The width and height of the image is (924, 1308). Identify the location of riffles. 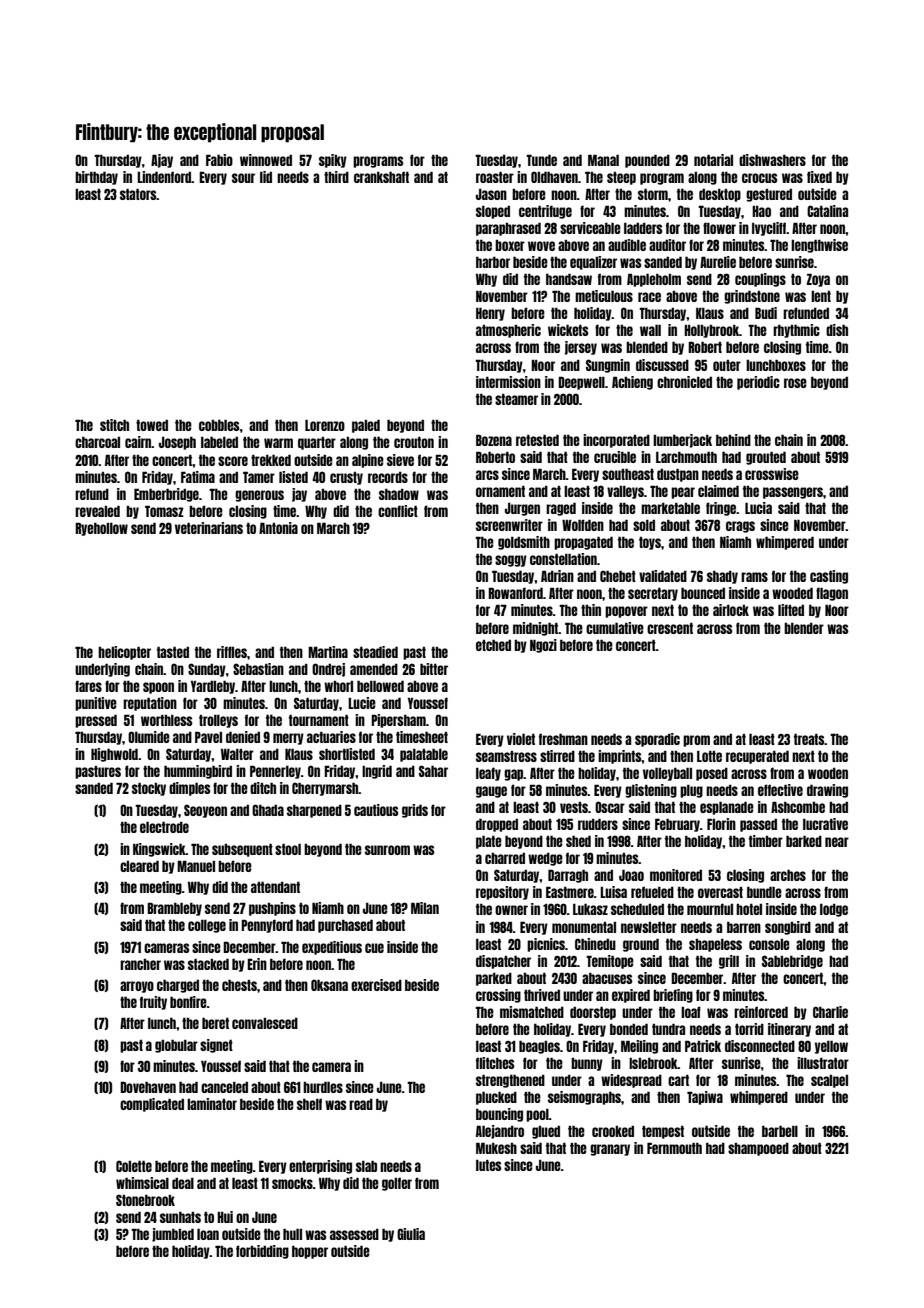
(232, 652).
